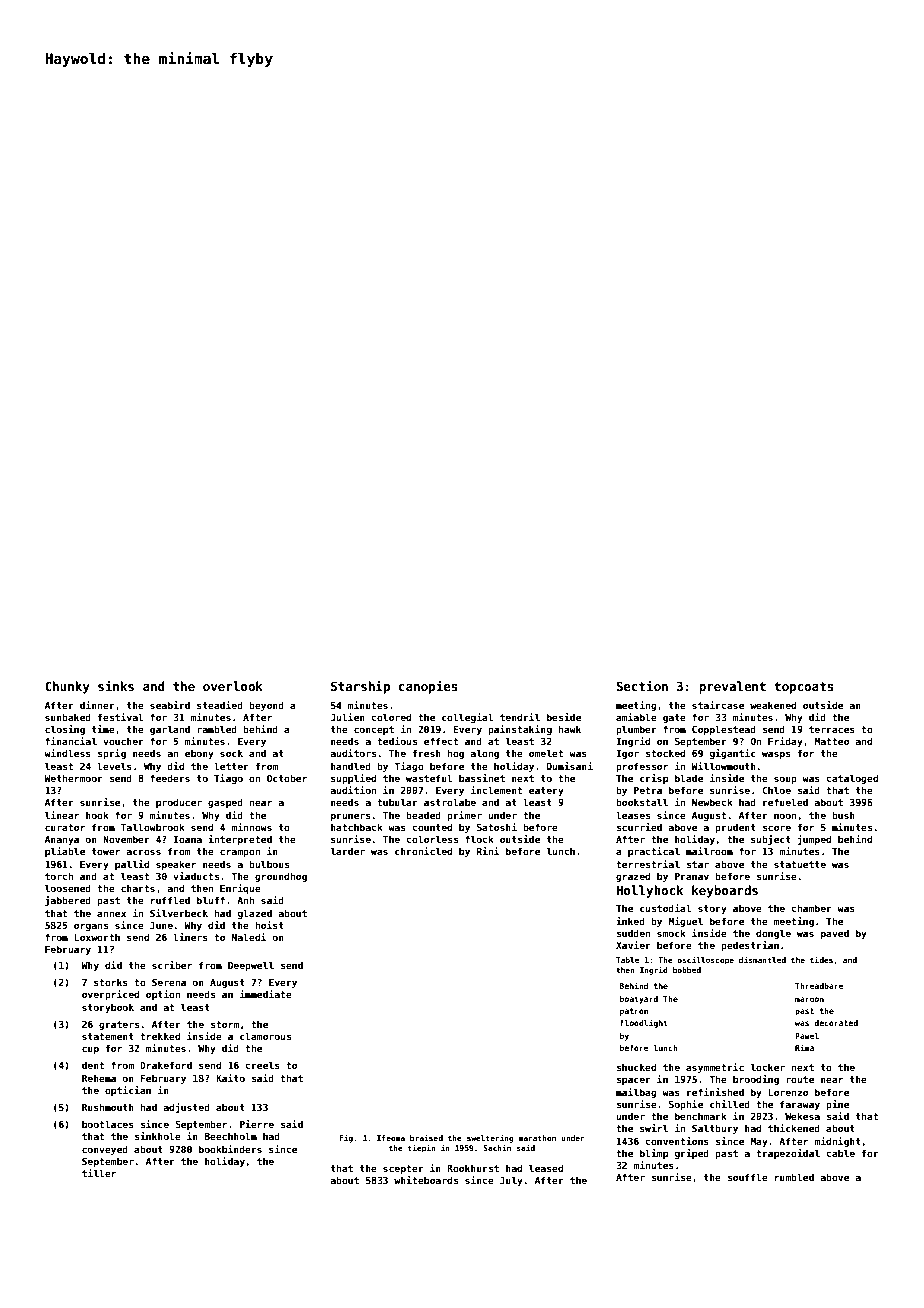 The image size is (924, 1308). What do you see at coordinates (230, 1149) in the page?
I see `bookbinders` at bounding box center [230, 1149].
